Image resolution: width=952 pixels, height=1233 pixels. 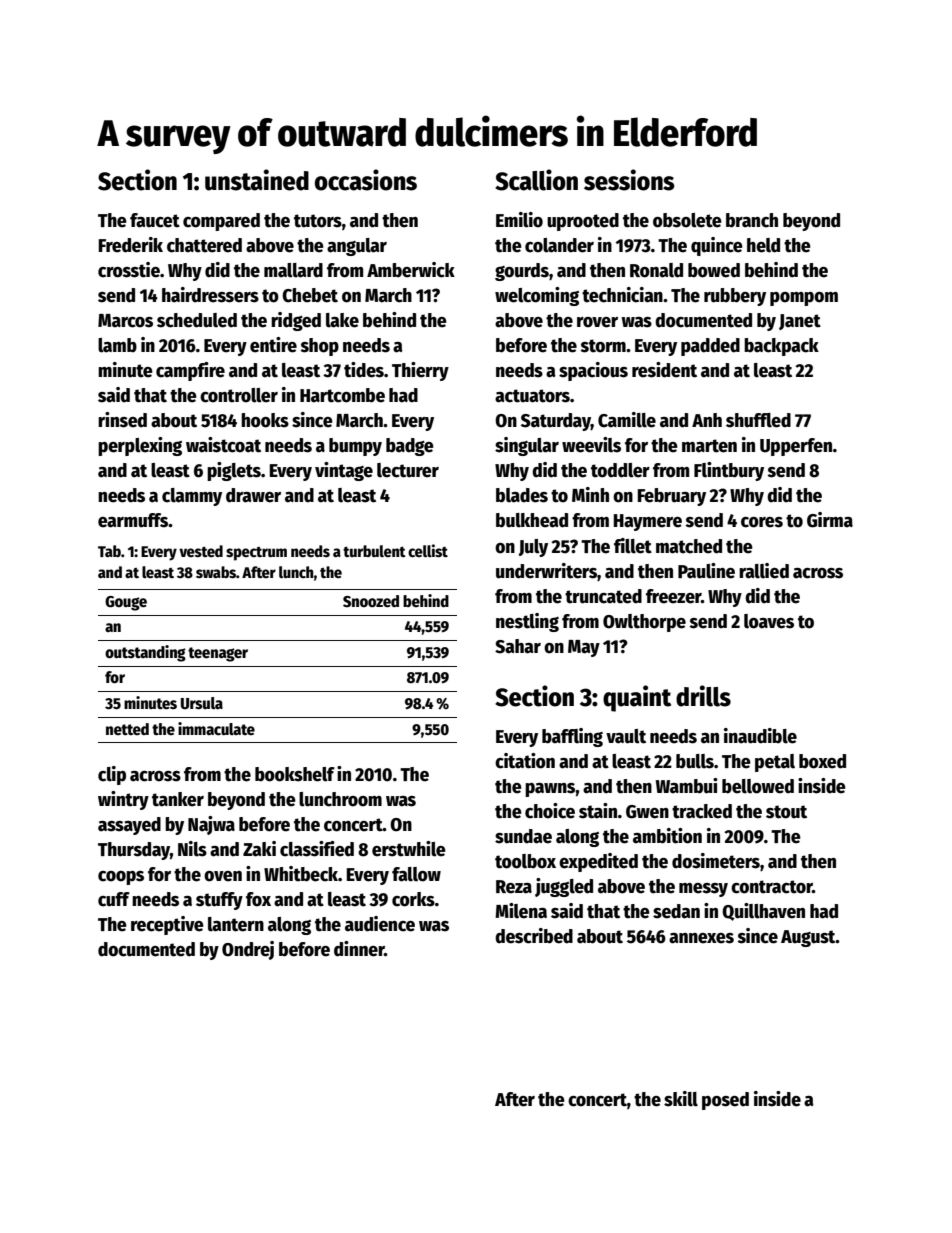 I want to click on Amberwick, so click(x=411, y=270).
